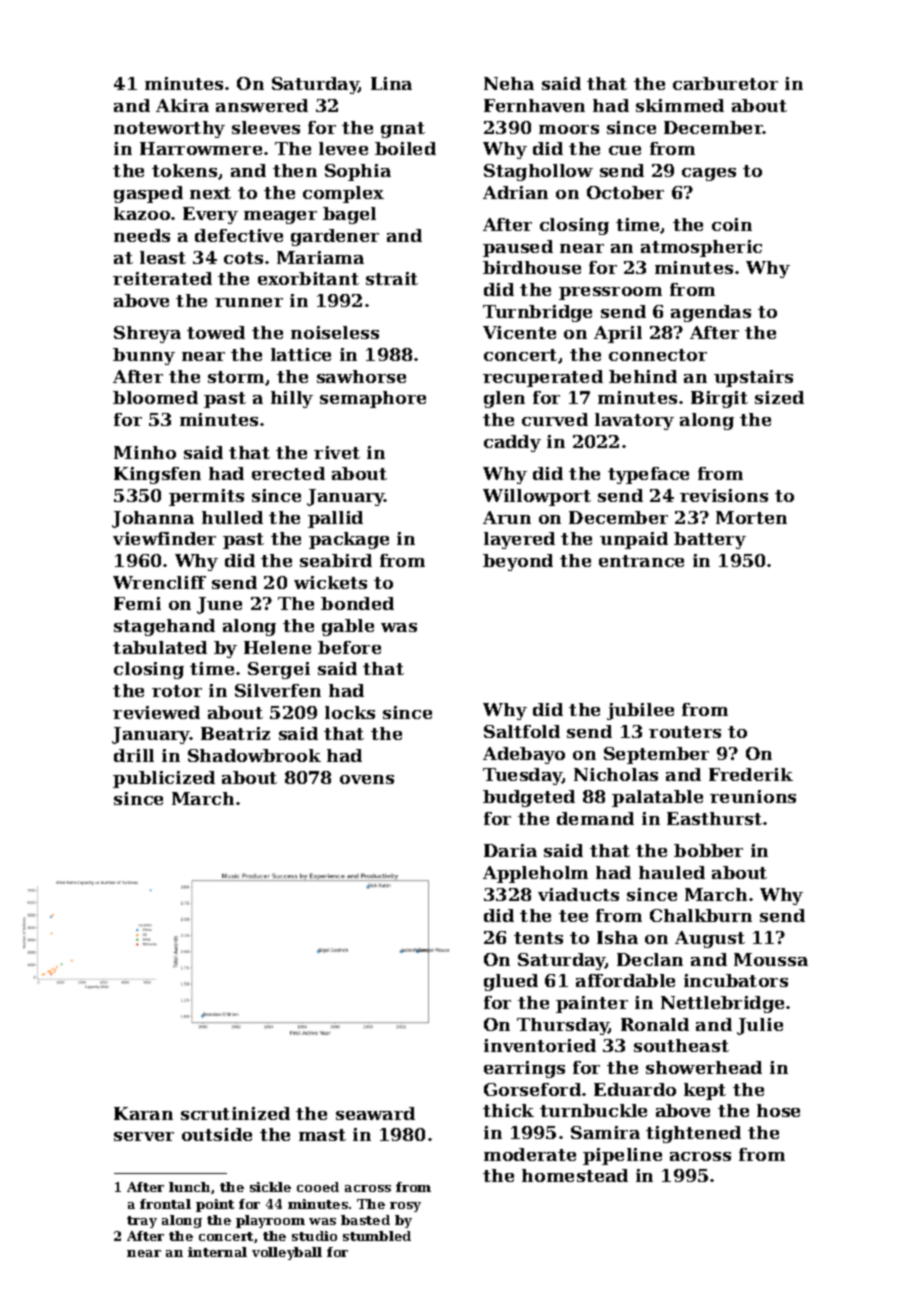 The image size is (924, 1311). What do you see at coordinates (377, 1236) in the screenshot?
I see `stumbled` at bounding box center [377, 1236].
